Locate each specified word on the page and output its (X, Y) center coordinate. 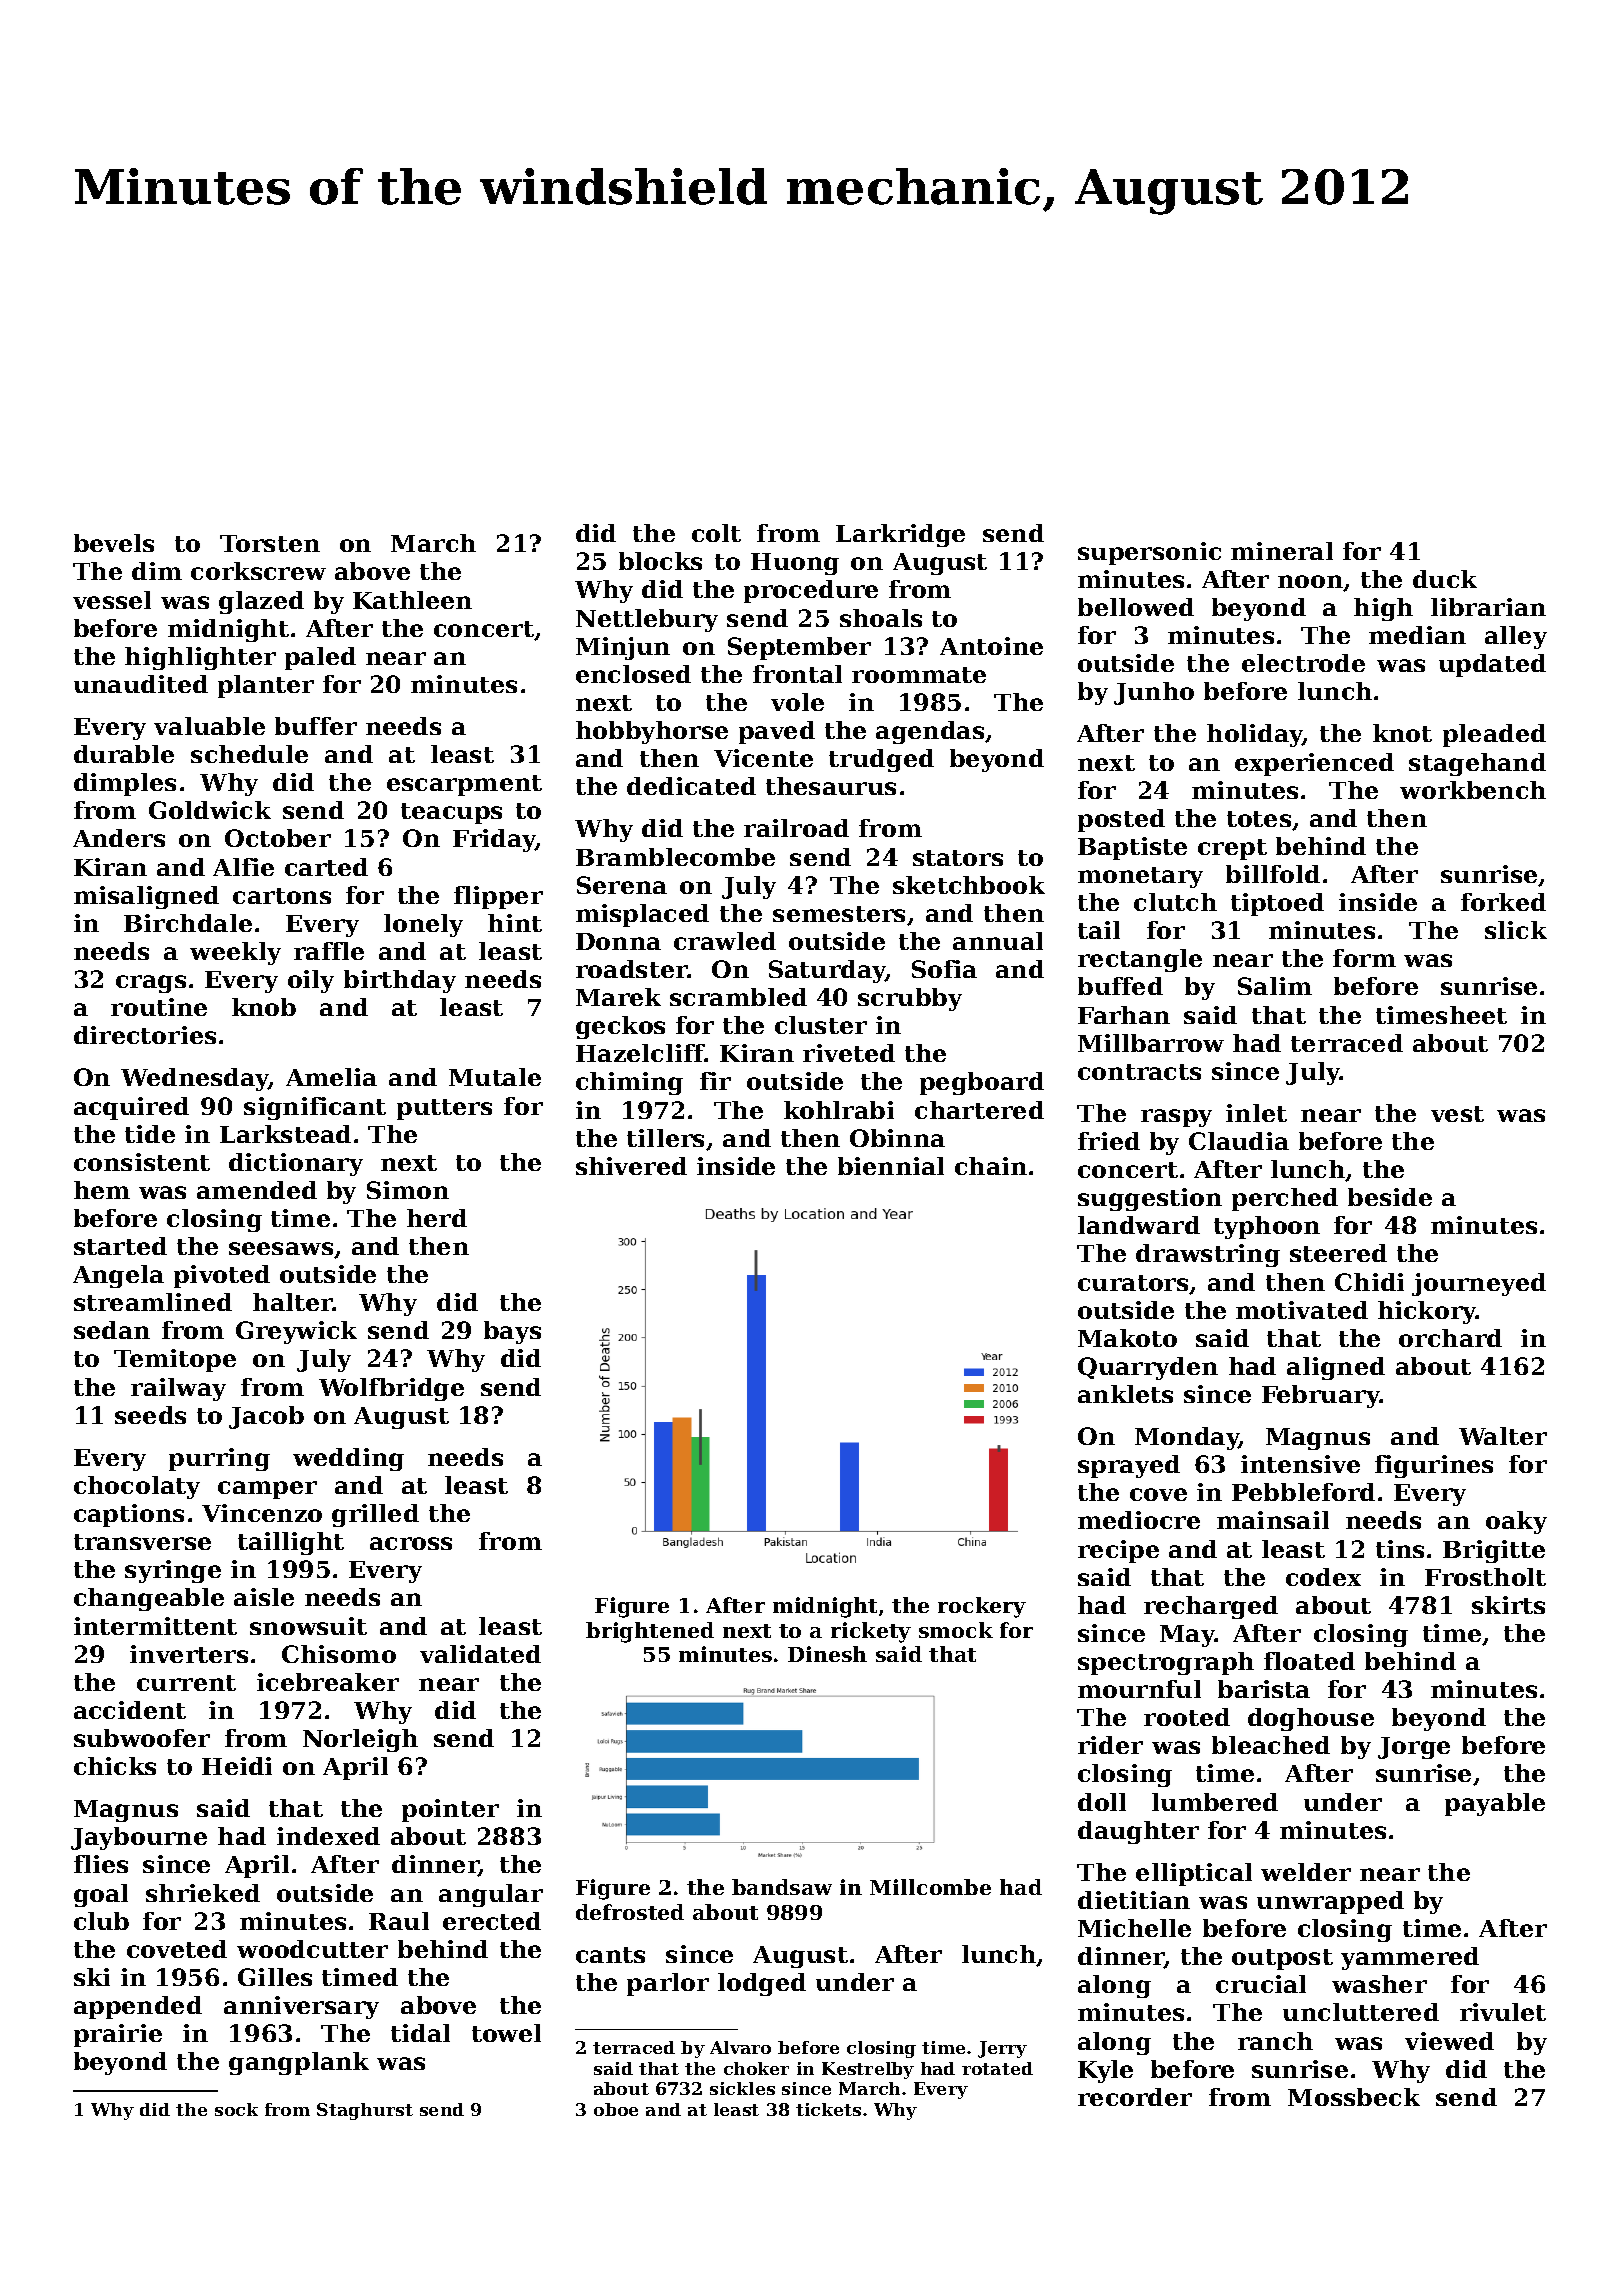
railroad (796, 828)
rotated (997, 2068)
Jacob (266, 1417)
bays (512, 1332)
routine (159, 1007)
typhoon (1267, 1227)
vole (797, 702)
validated (480, 1654)
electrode (1303, 663)
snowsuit (308, 1626)
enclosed (633, 674)
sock (236, 2109)
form (1364, 958)
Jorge (1414, 1748)
